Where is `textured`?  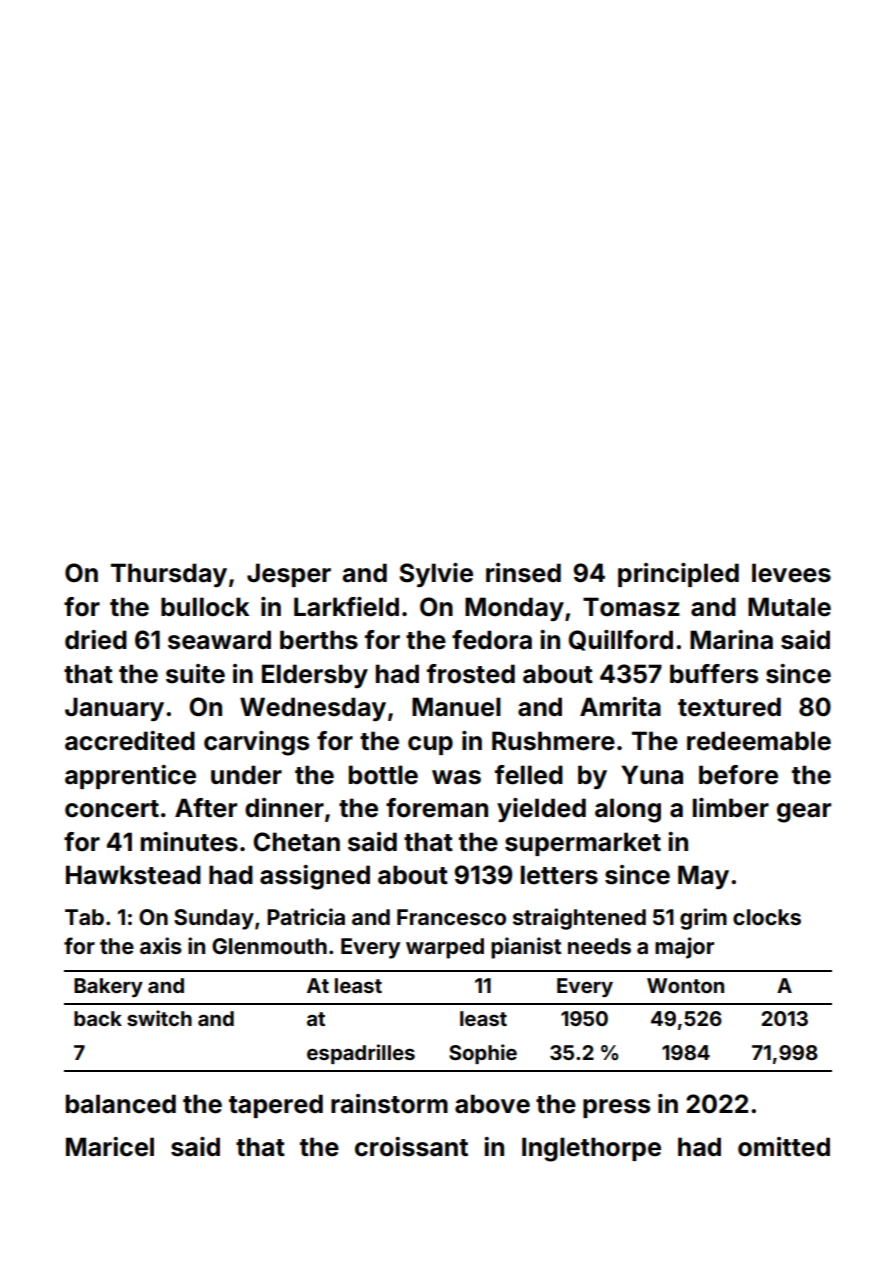
textured is located at coordinates (729, 707).
